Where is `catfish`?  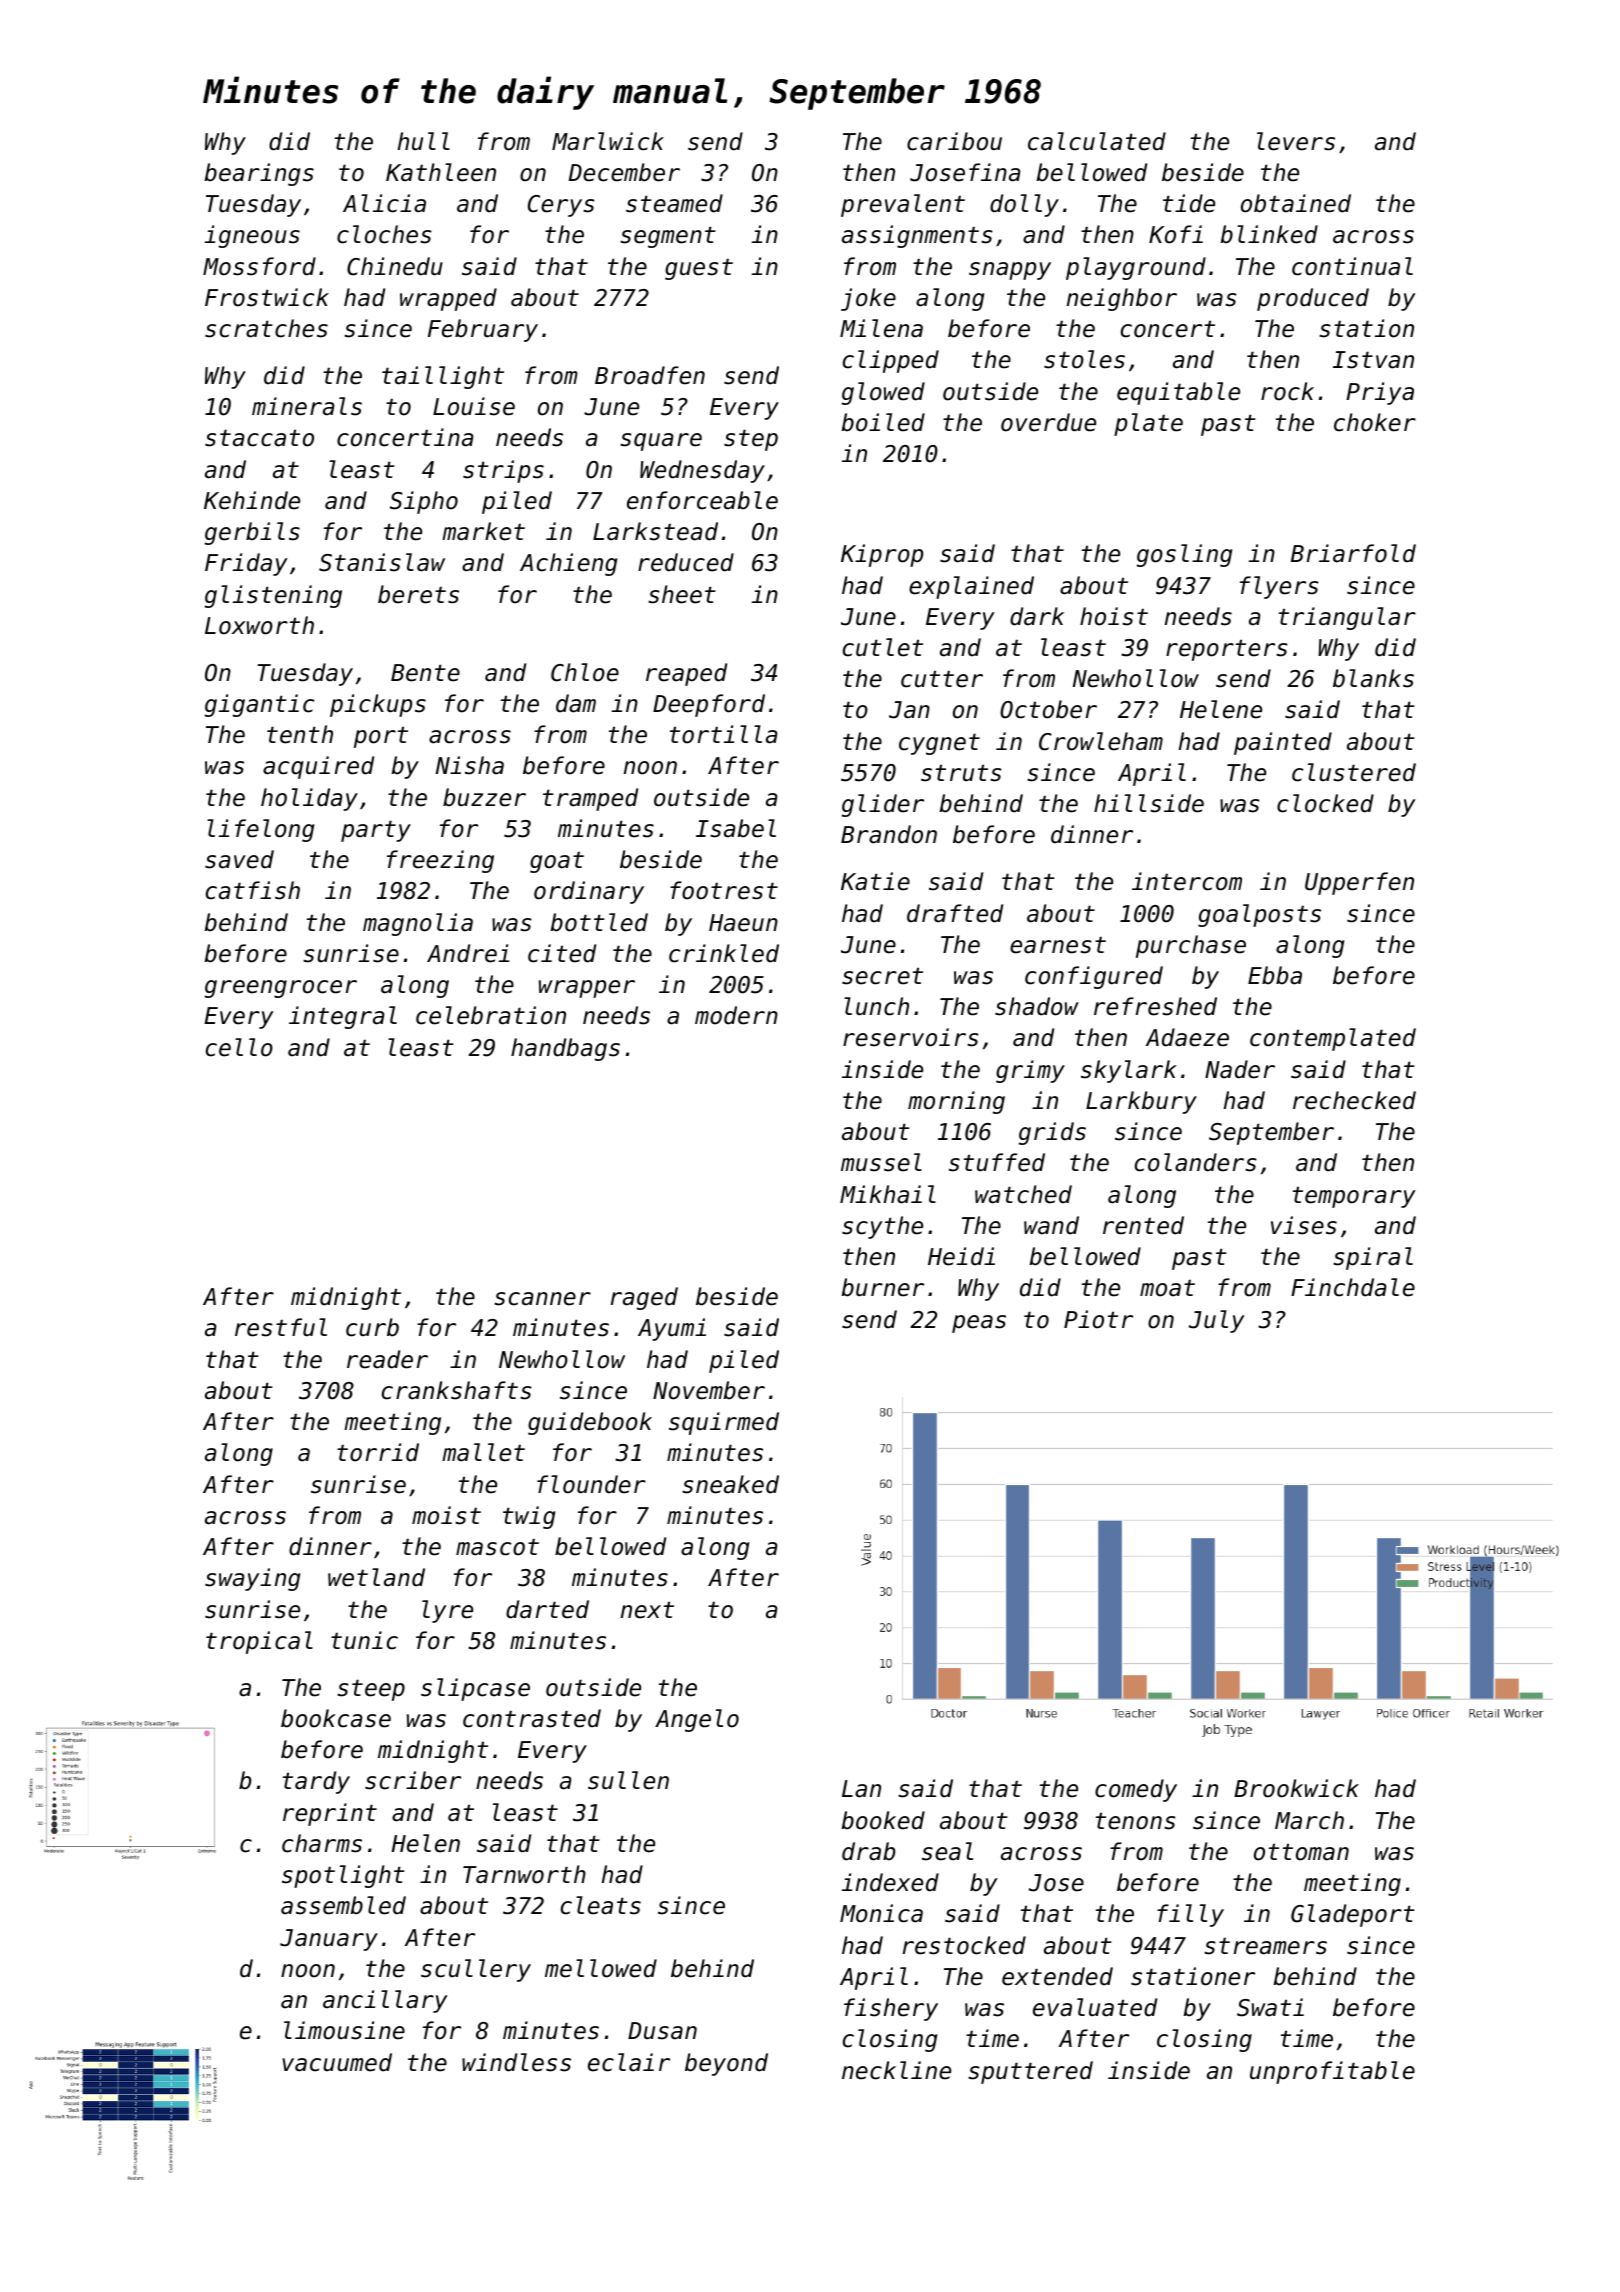 catfish is located at coordinates (253, 890).
